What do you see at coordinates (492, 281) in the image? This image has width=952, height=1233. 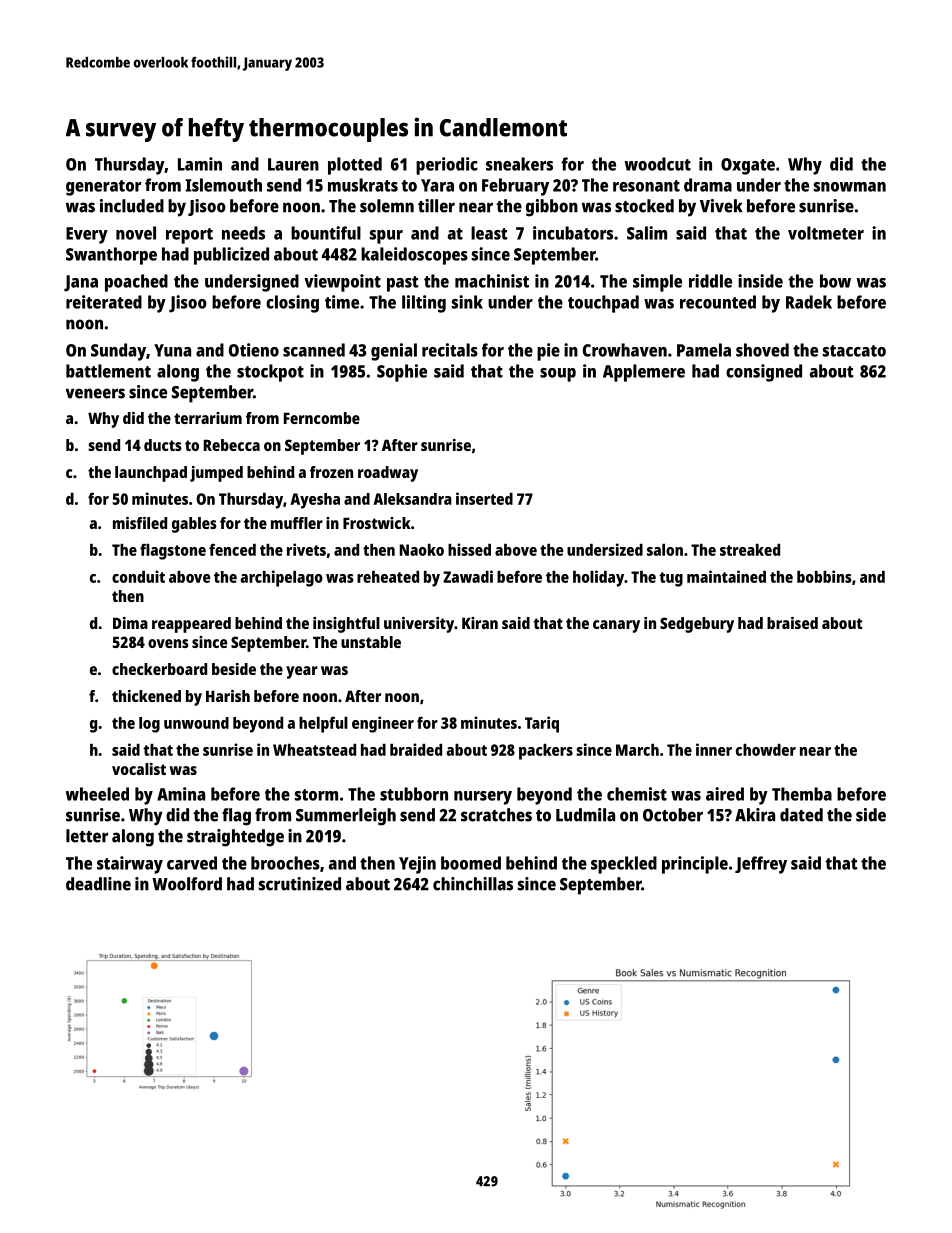 I see `machinist` at bounding box center [492, 281].
